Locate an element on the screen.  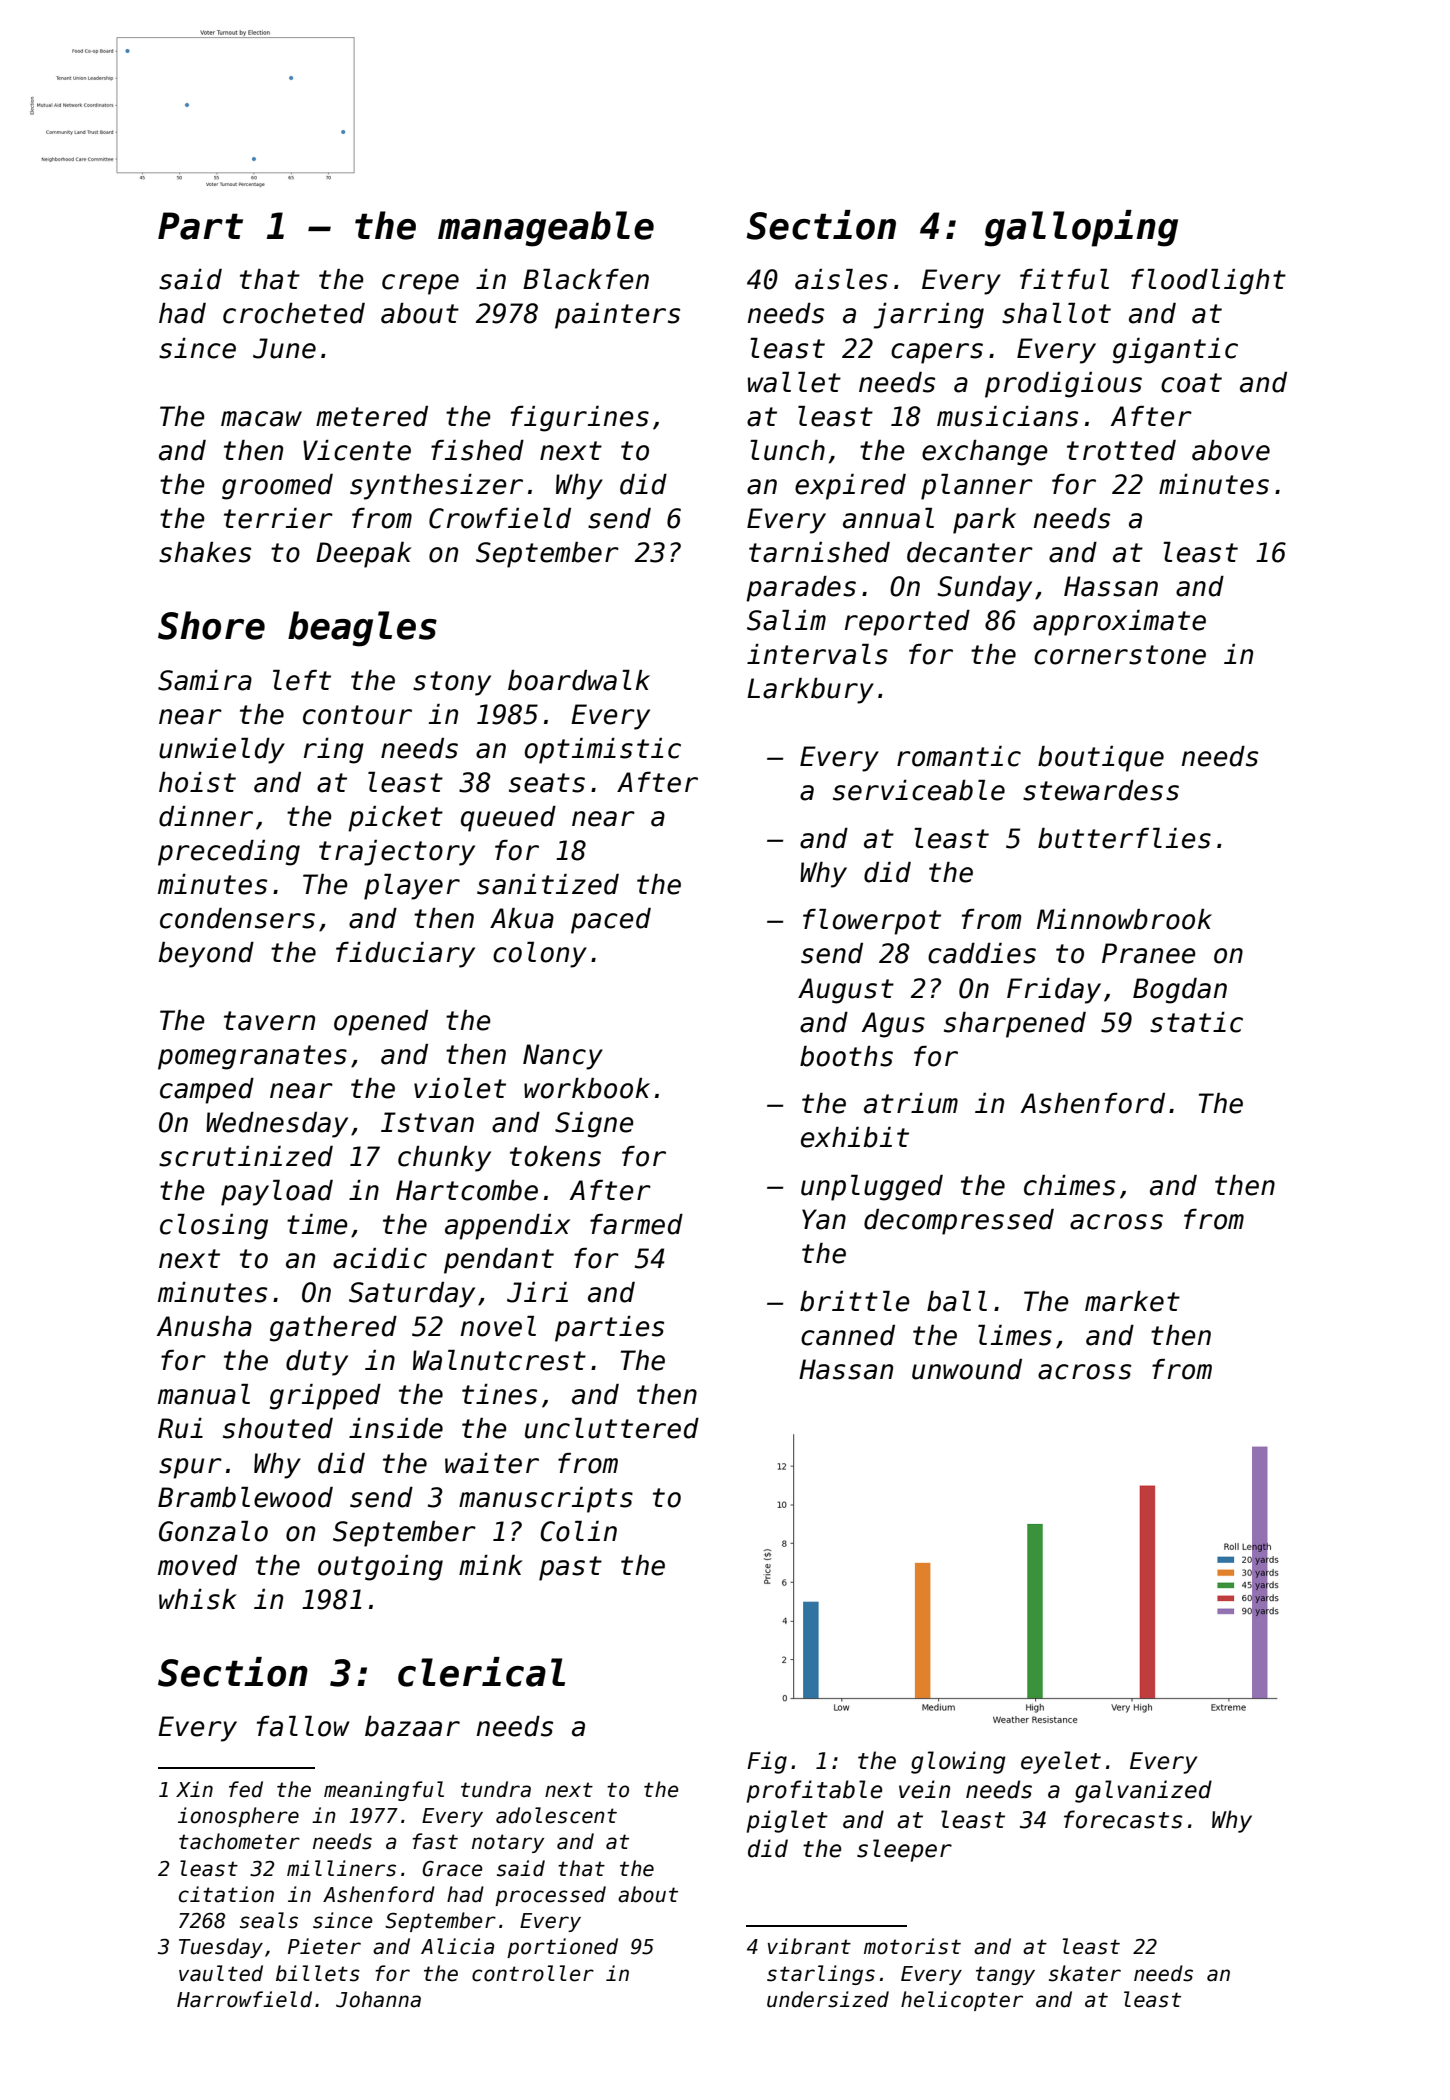
beyond is located at coordinates (206, 955).
